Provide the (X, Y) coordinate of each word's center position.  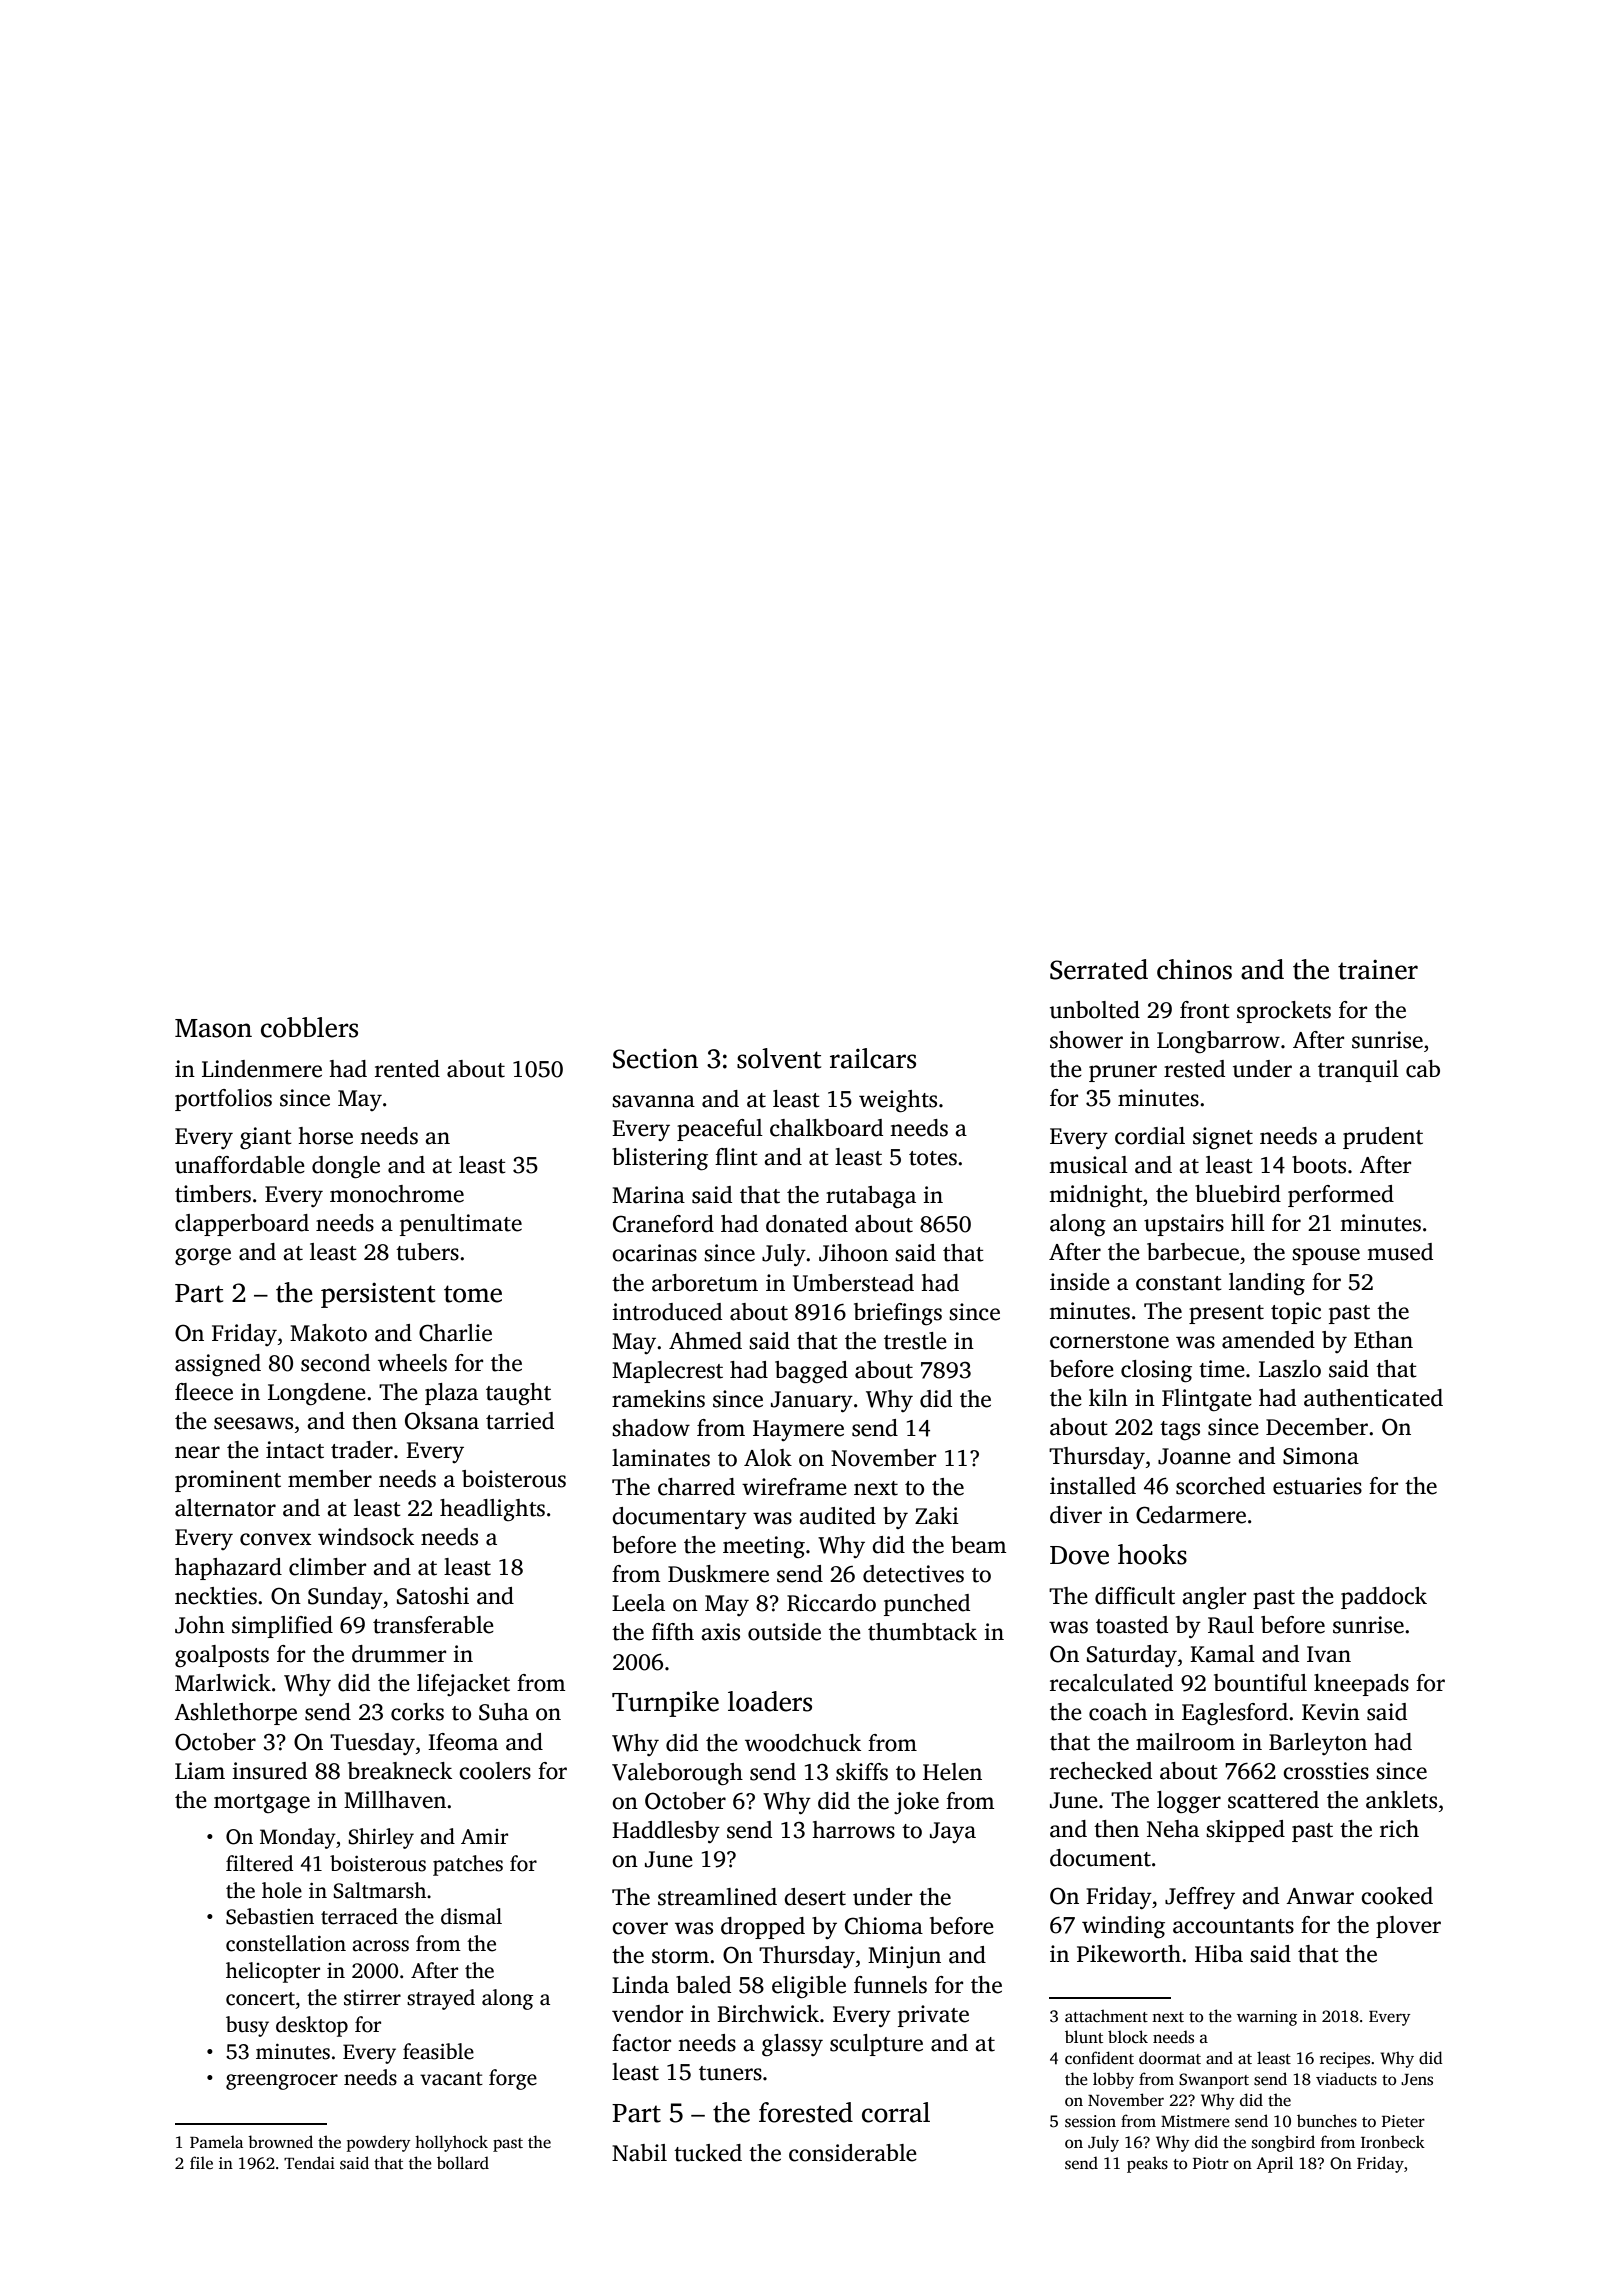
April (1274, 2164)
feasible (438, 2051)
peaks (1147, 2164)
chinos (1194, 969)
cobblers (309, 1027)
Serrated (1099, 969)
